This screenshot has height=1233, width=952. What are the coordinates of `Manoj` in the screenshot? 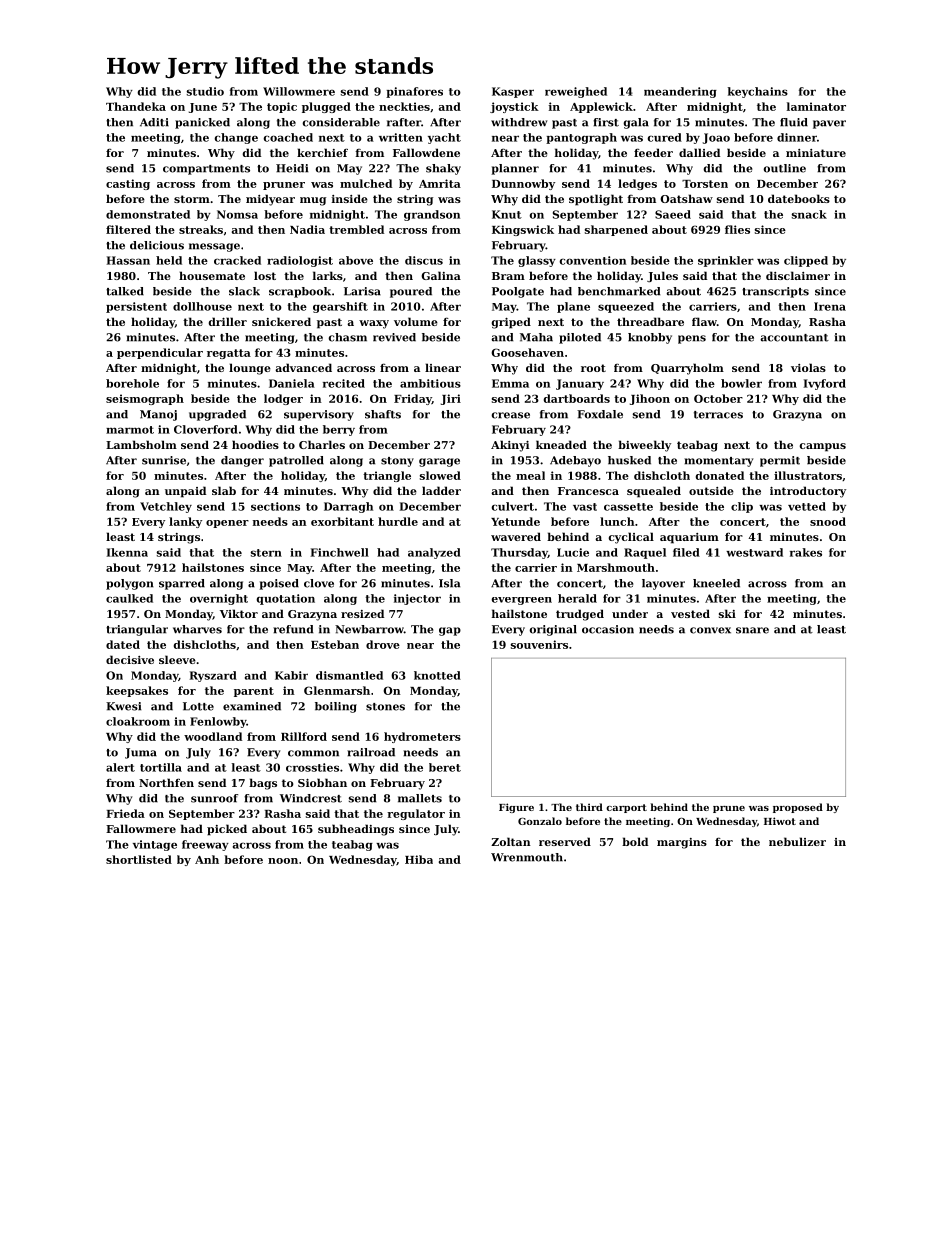 It's located at (158, 415).
